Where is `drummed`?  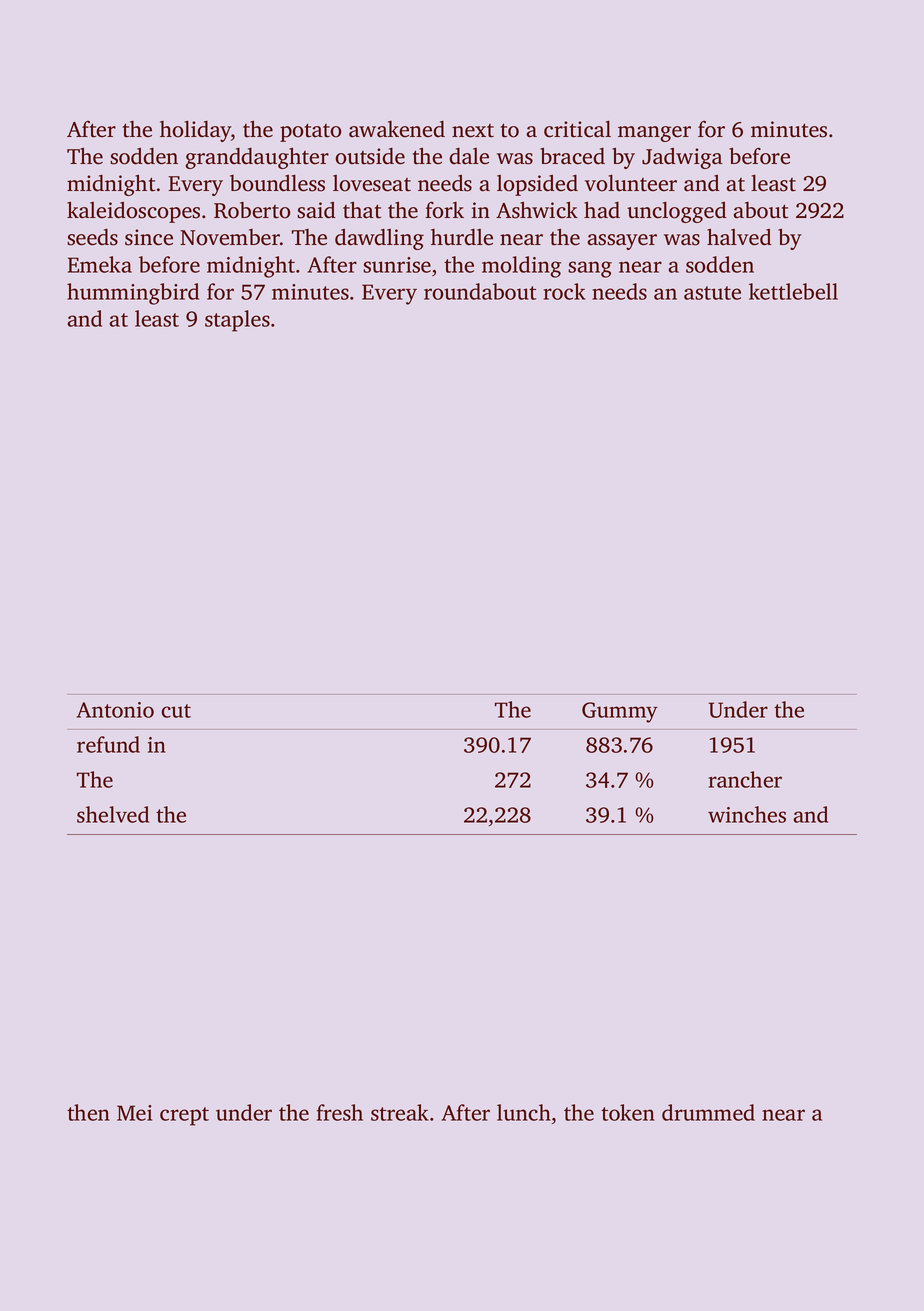
drummed is located at coordinates (708, 1112).
